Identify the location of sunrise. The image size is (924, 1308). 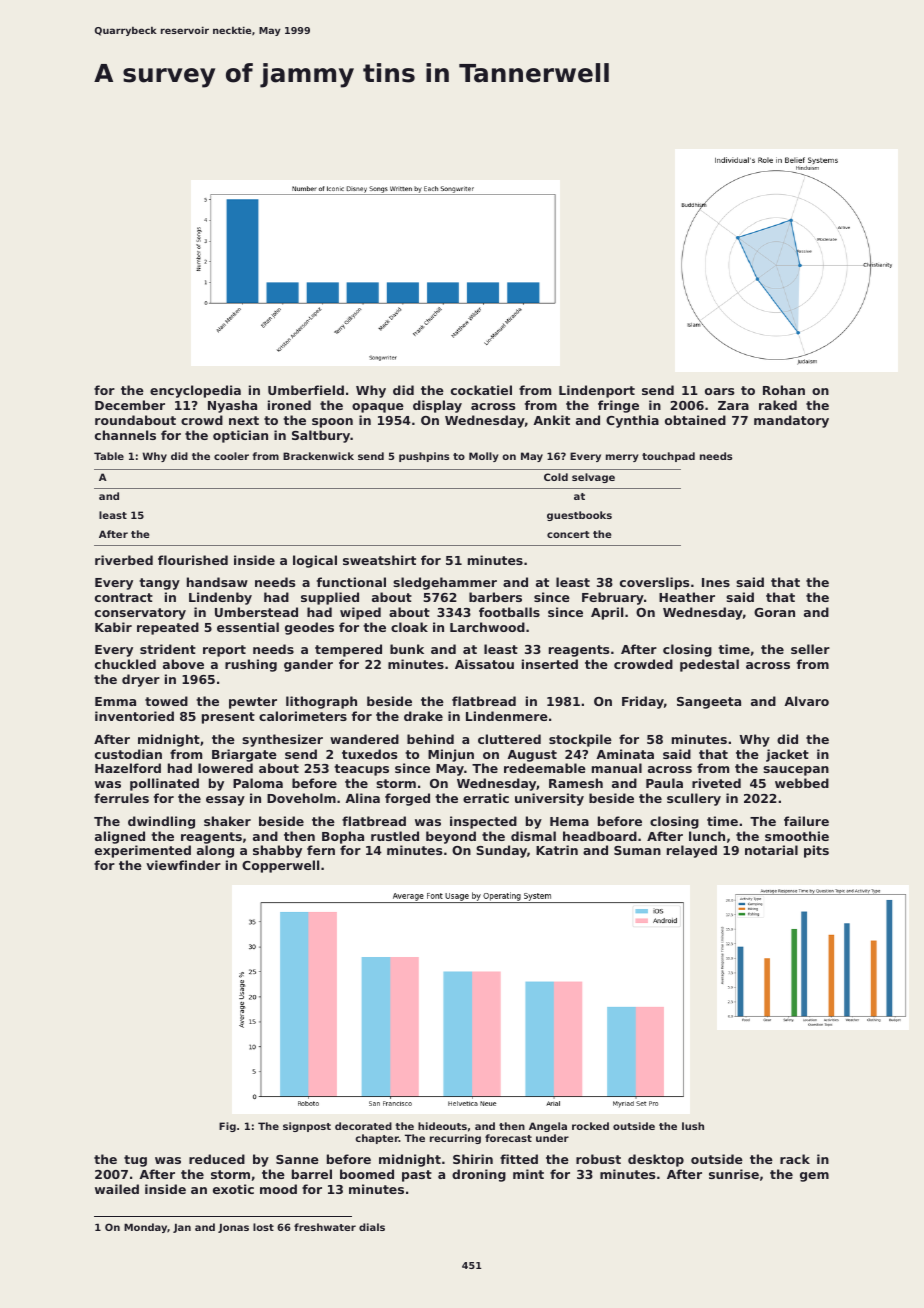
(734, 1174).
